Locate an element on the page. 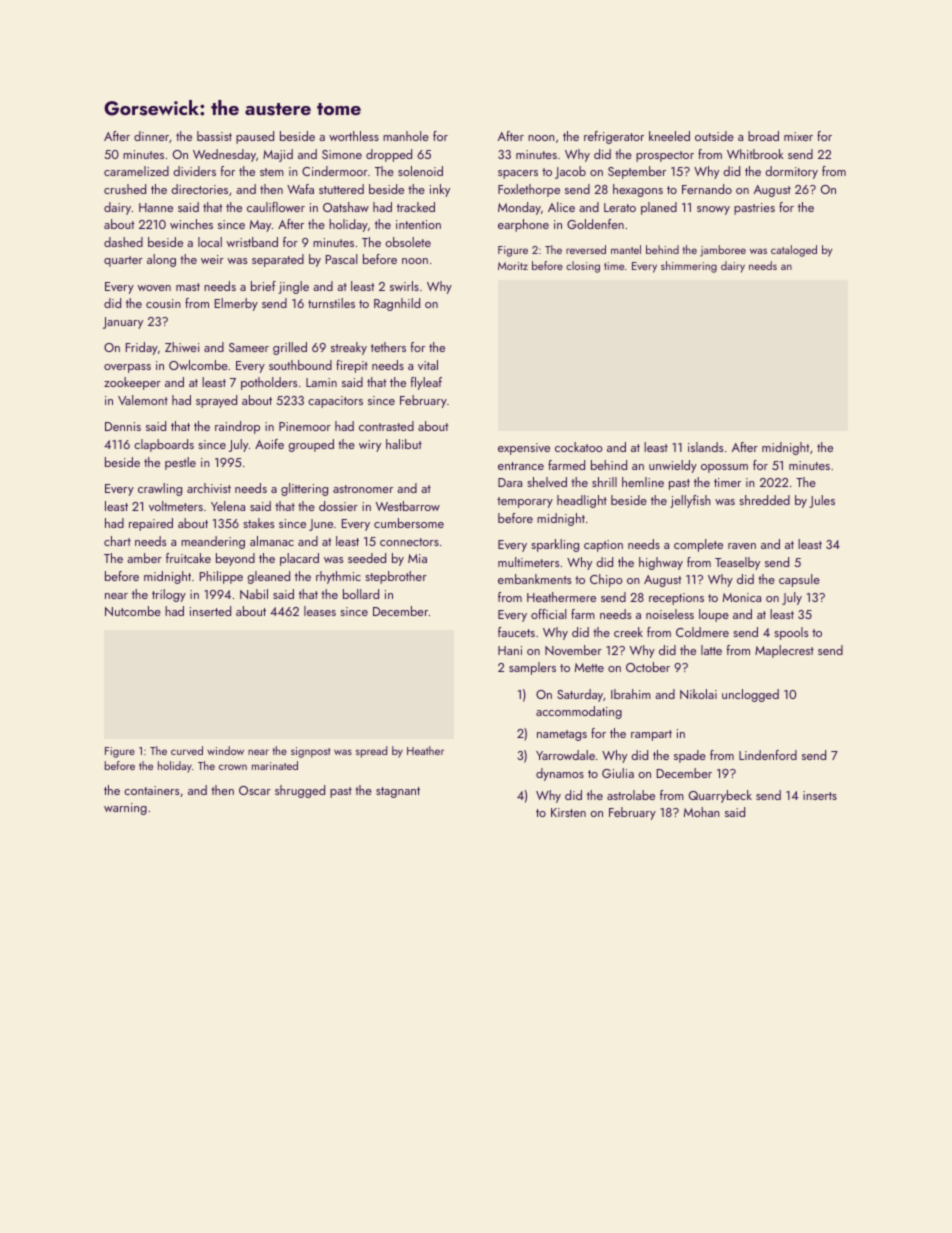 The image size is (952, 1233). cataloged is located at coordinates (794, 251).
